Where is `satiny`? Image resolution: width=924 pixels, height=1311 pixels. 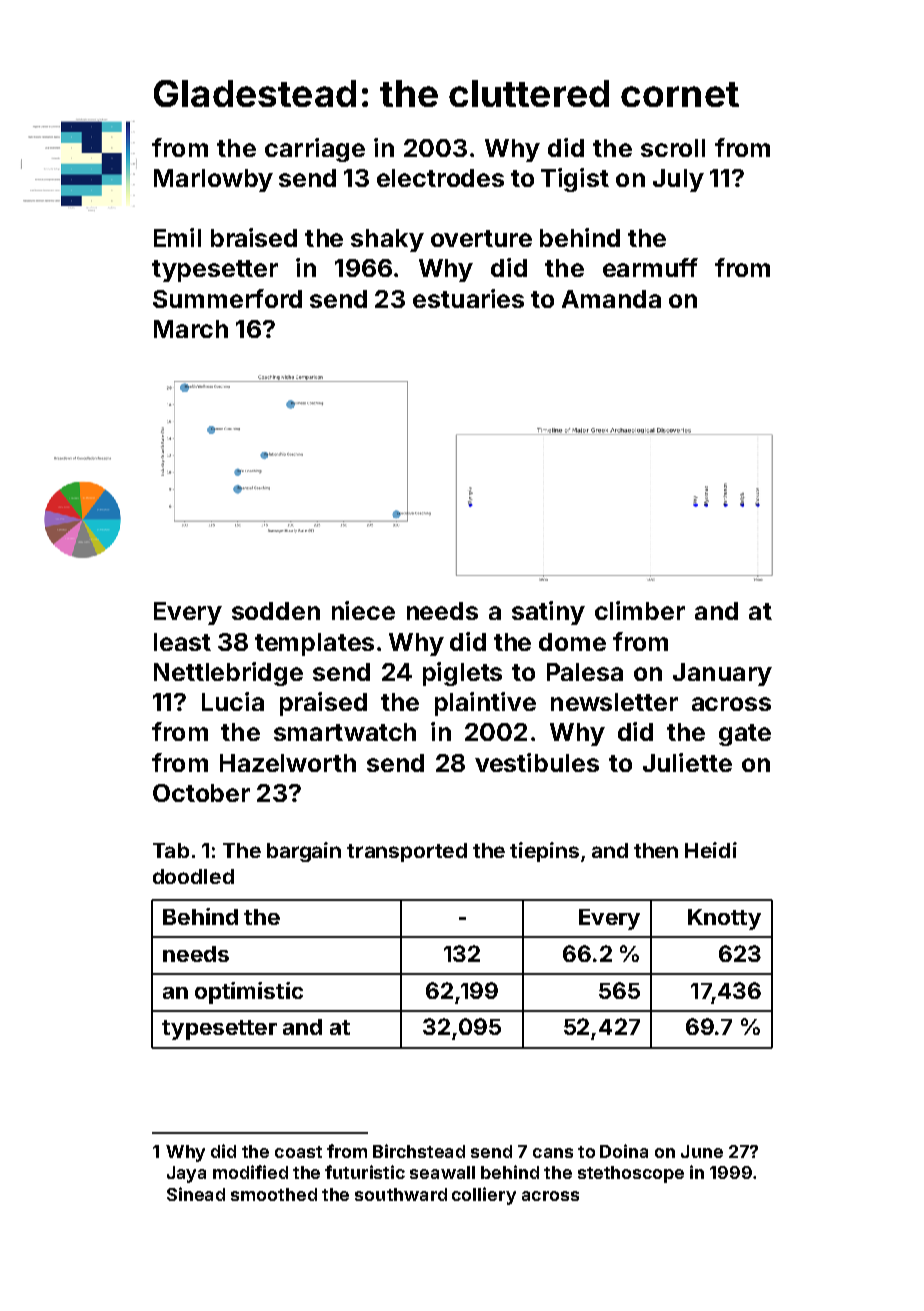 satiny is located at coordinates (548, 613).
